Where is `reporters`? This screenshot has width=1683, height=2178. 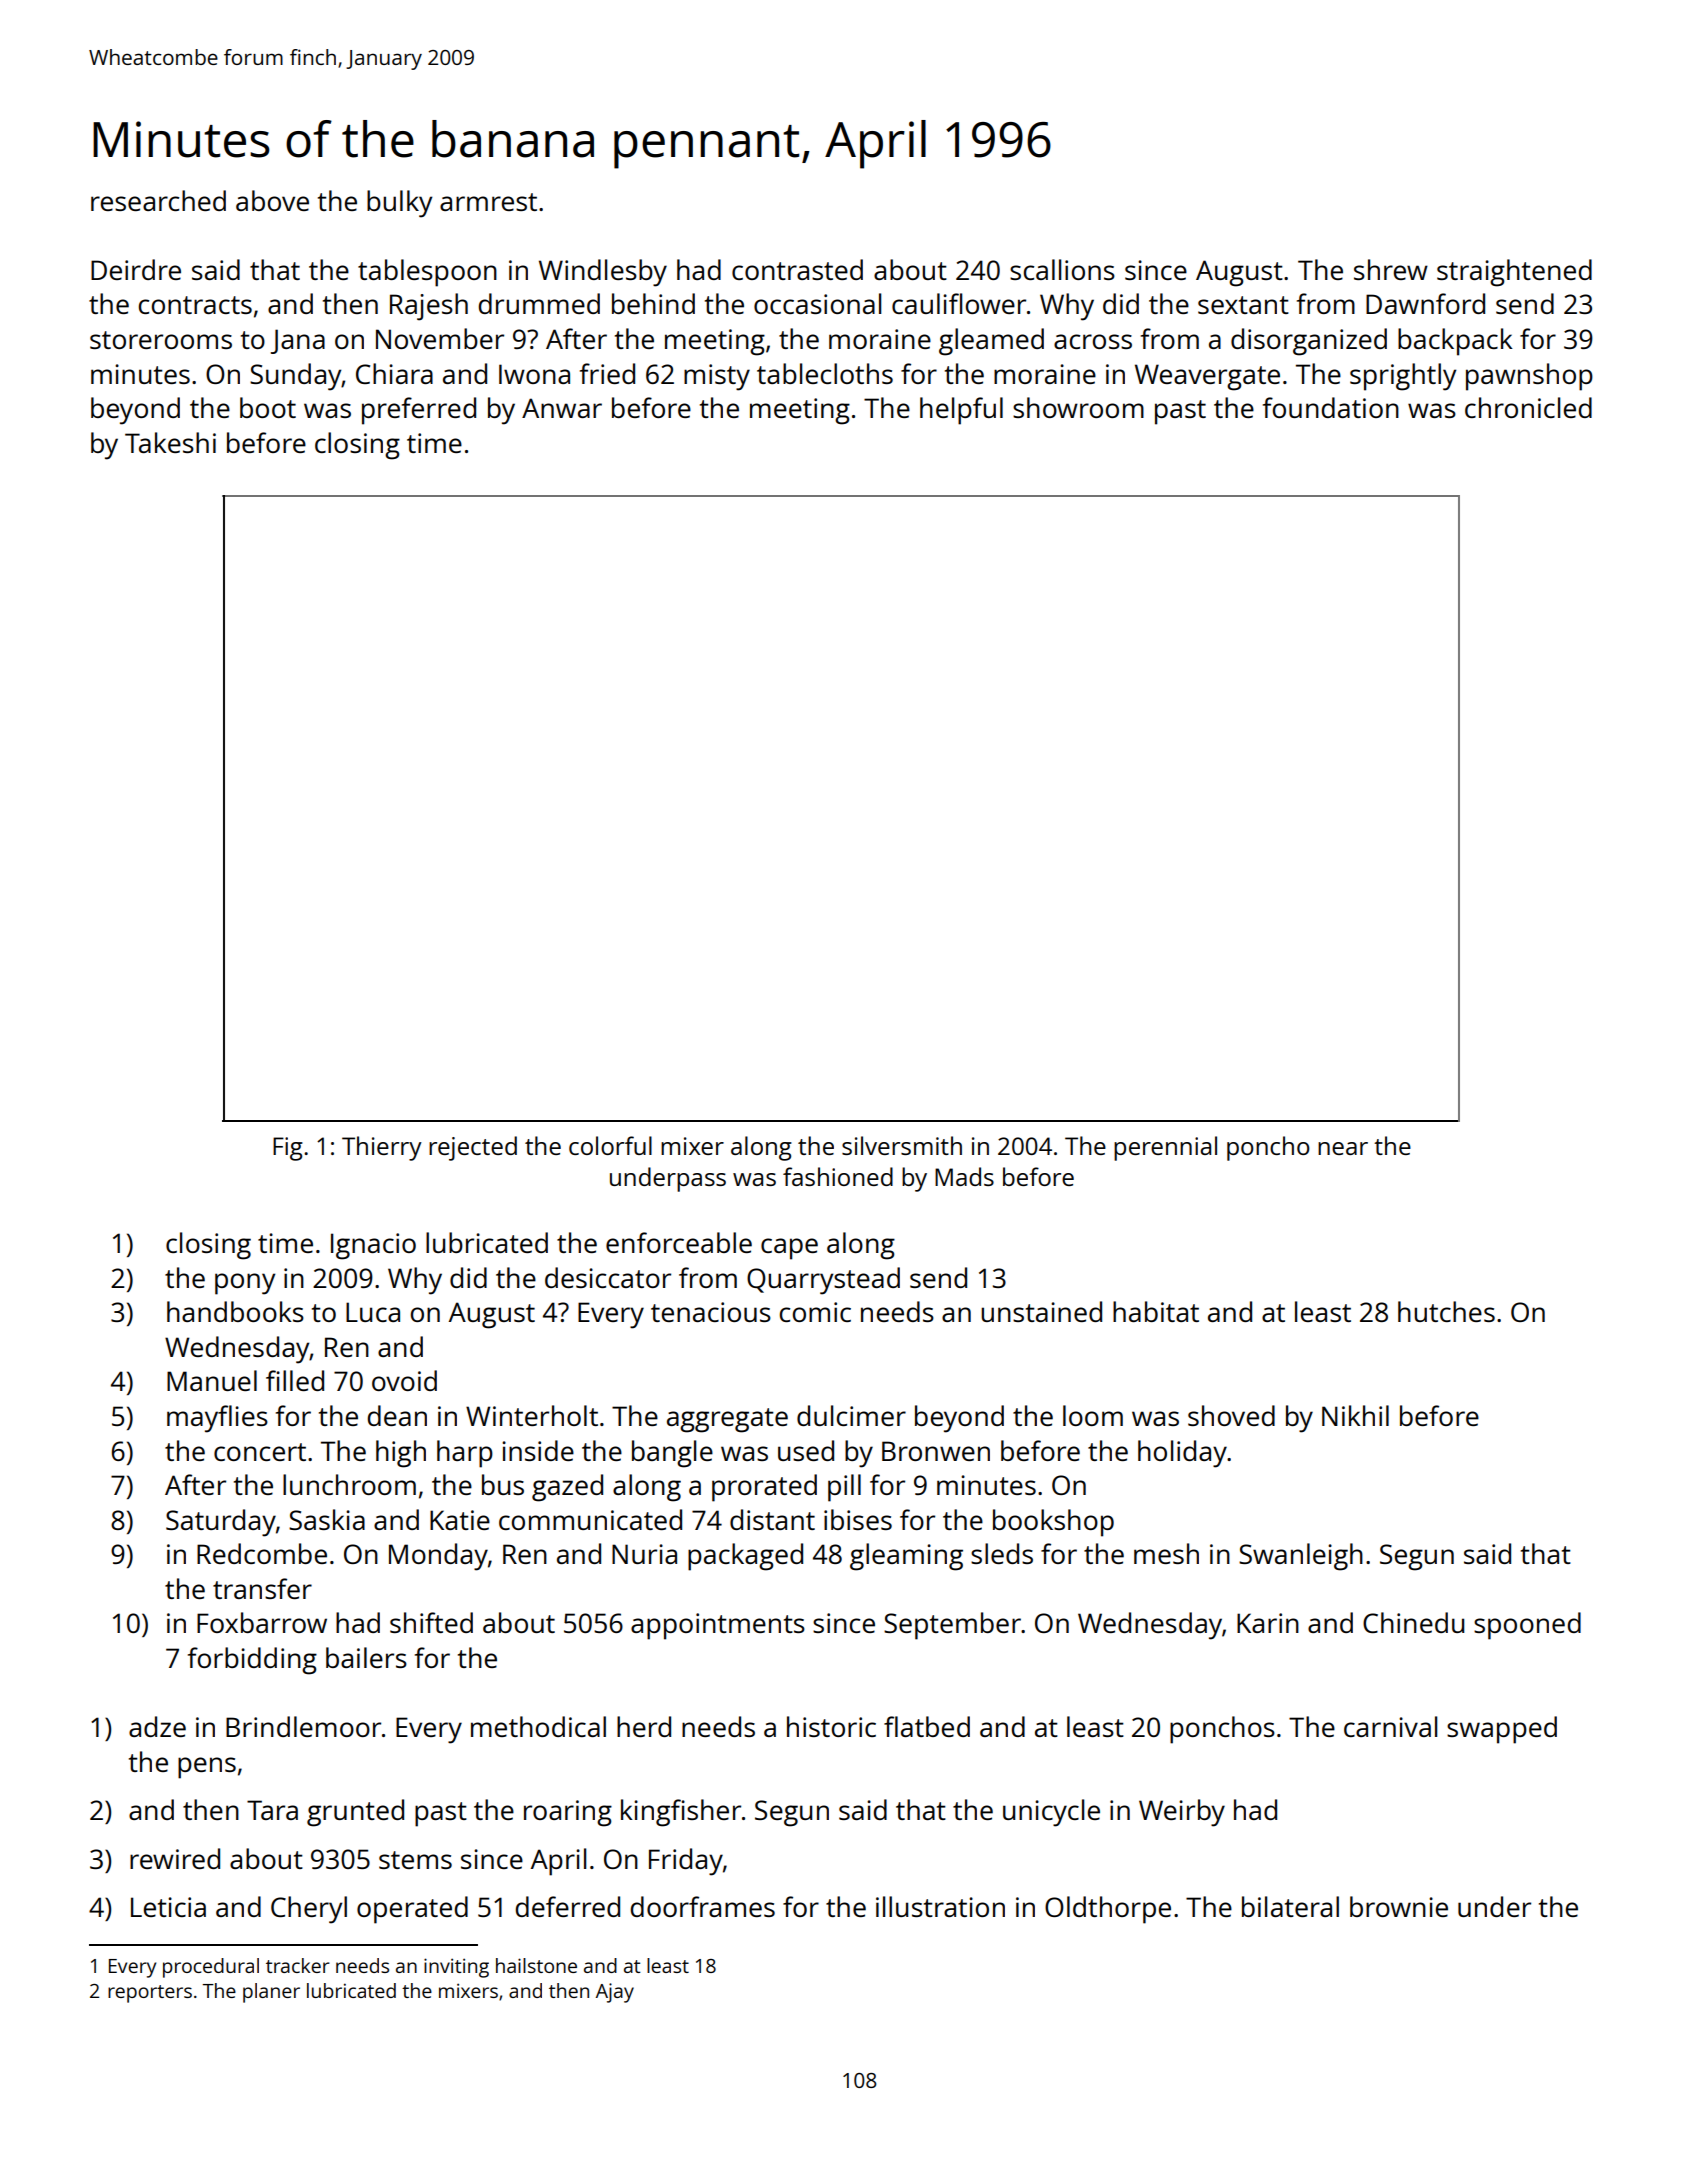 reporters is located at coordinates (150, 1994).
